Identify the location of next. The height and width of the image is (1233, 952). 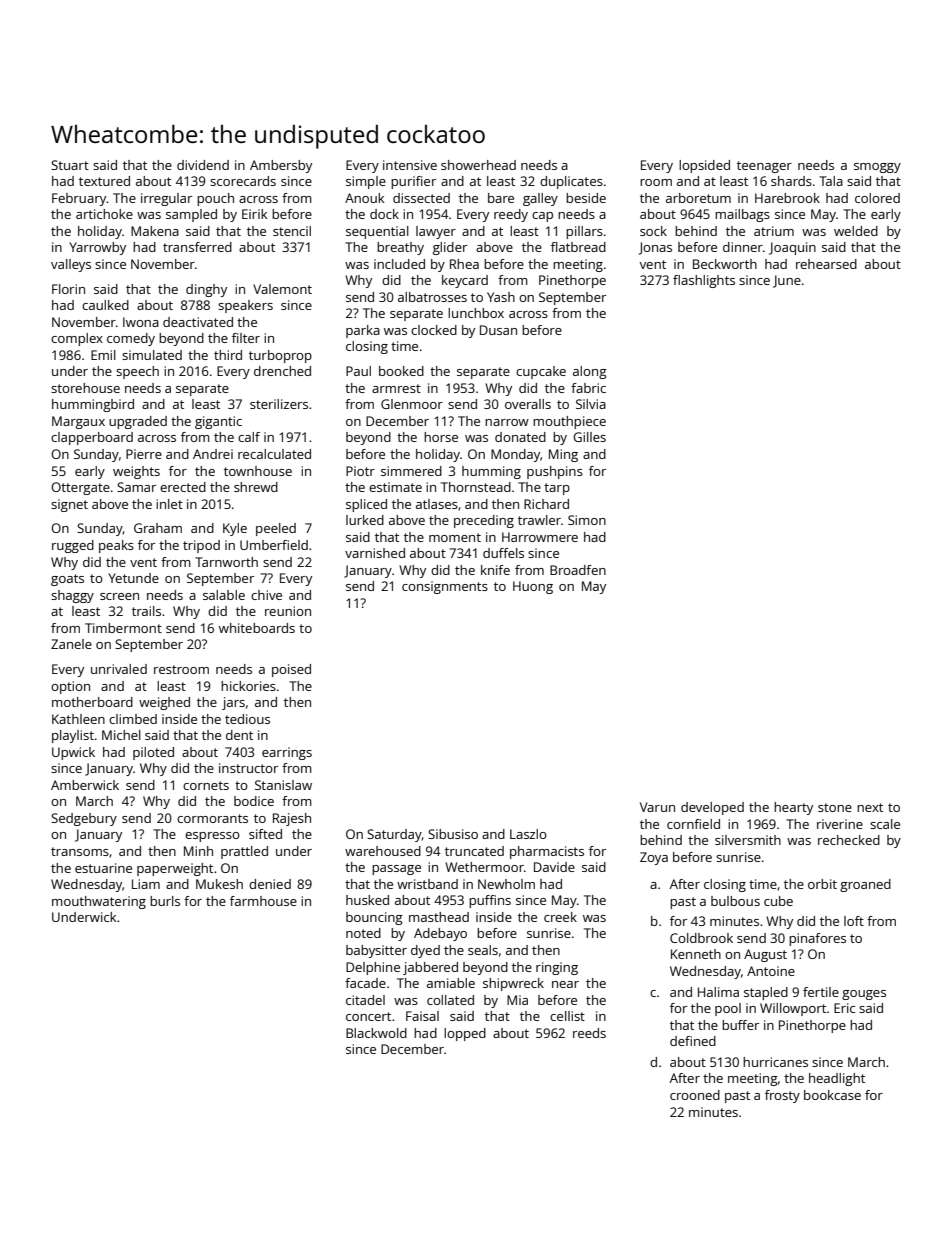
(870, 807).
